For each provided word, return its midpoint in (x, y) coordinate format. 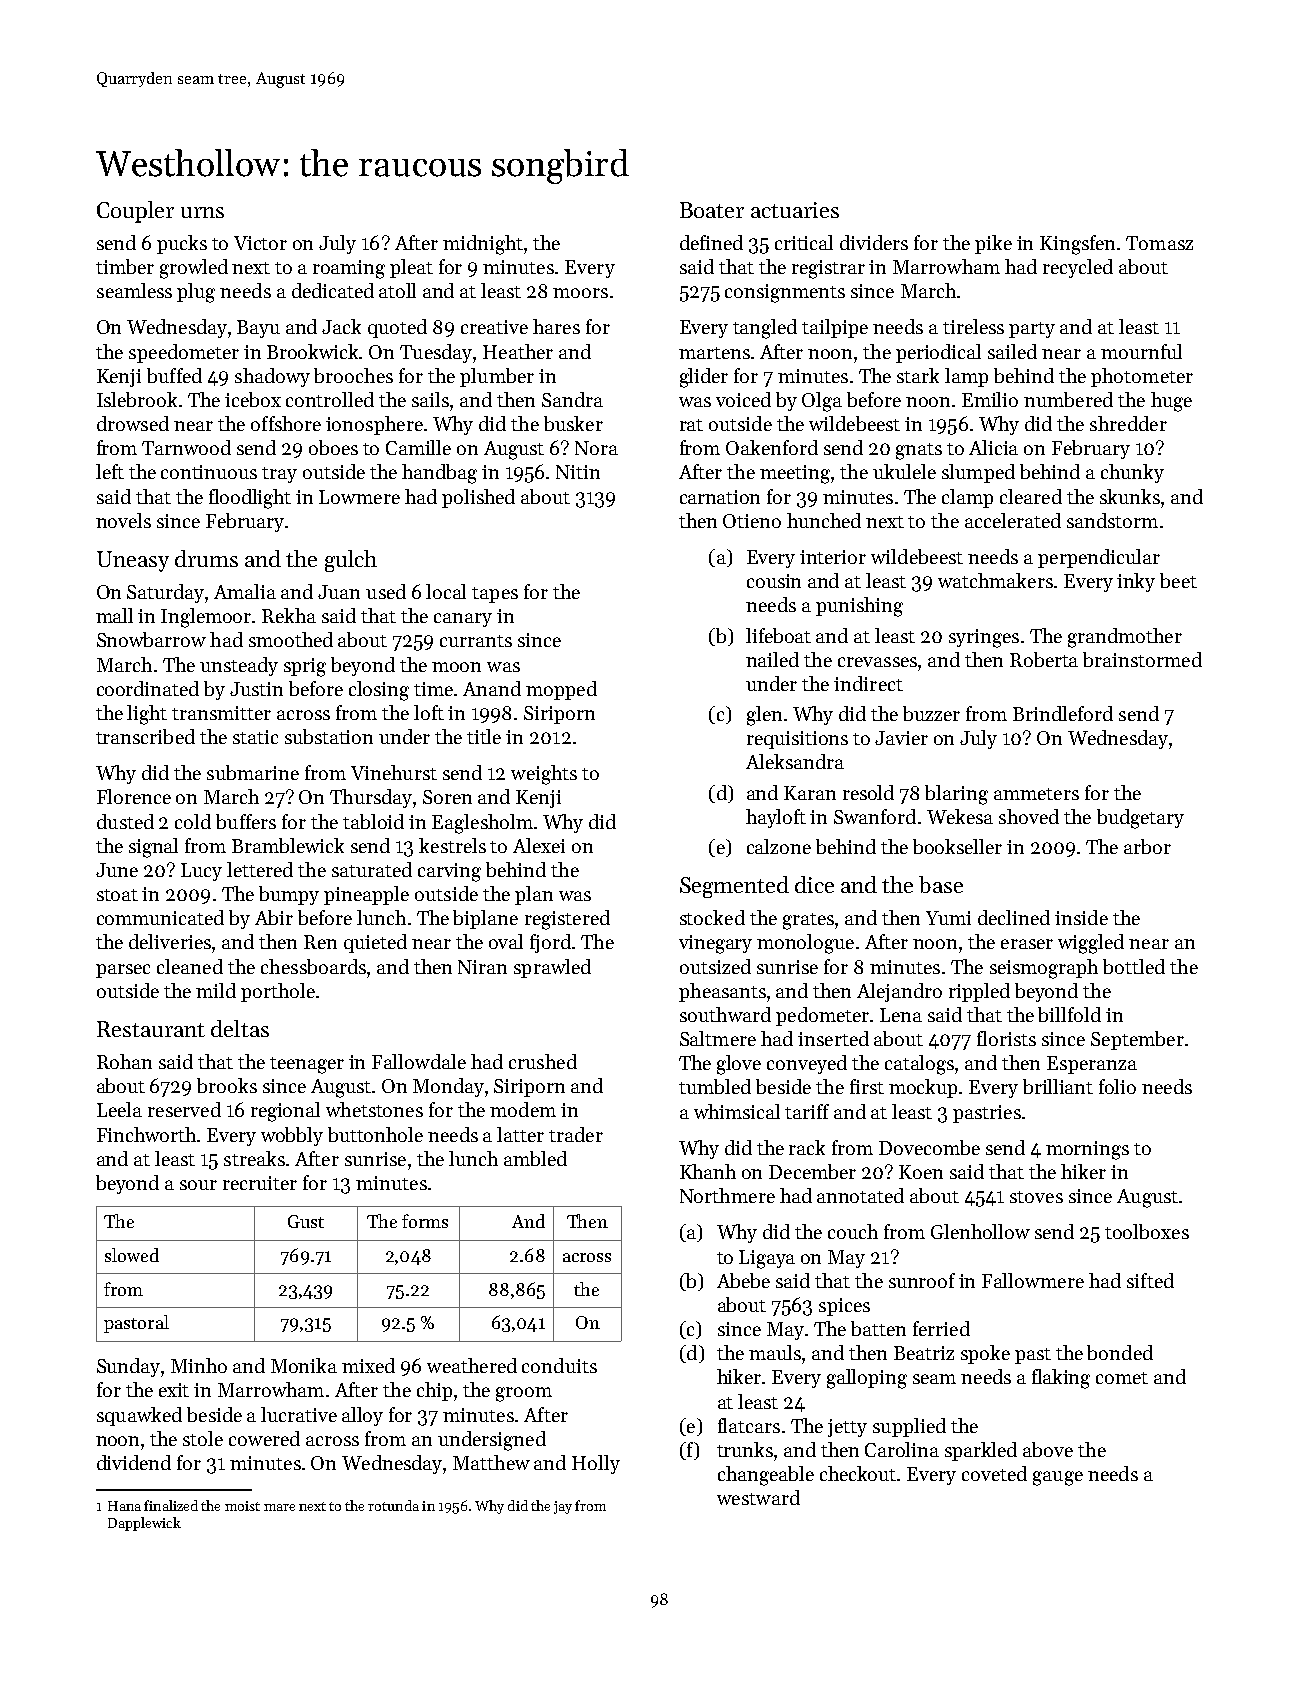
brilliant (1058, 1086)
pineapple (366, 895)
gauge (1058, 1478)
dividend (134, 1462)
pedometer (822, 1016)
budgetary (1140, 819)
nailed (772, 659)
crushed (543, 1061)
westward (758, 1497)
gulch (351, 561)
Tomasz (1159, 243)
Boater (712, 210)
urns (202, 212)
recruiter (260, 1183)
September (1137, 1040)
